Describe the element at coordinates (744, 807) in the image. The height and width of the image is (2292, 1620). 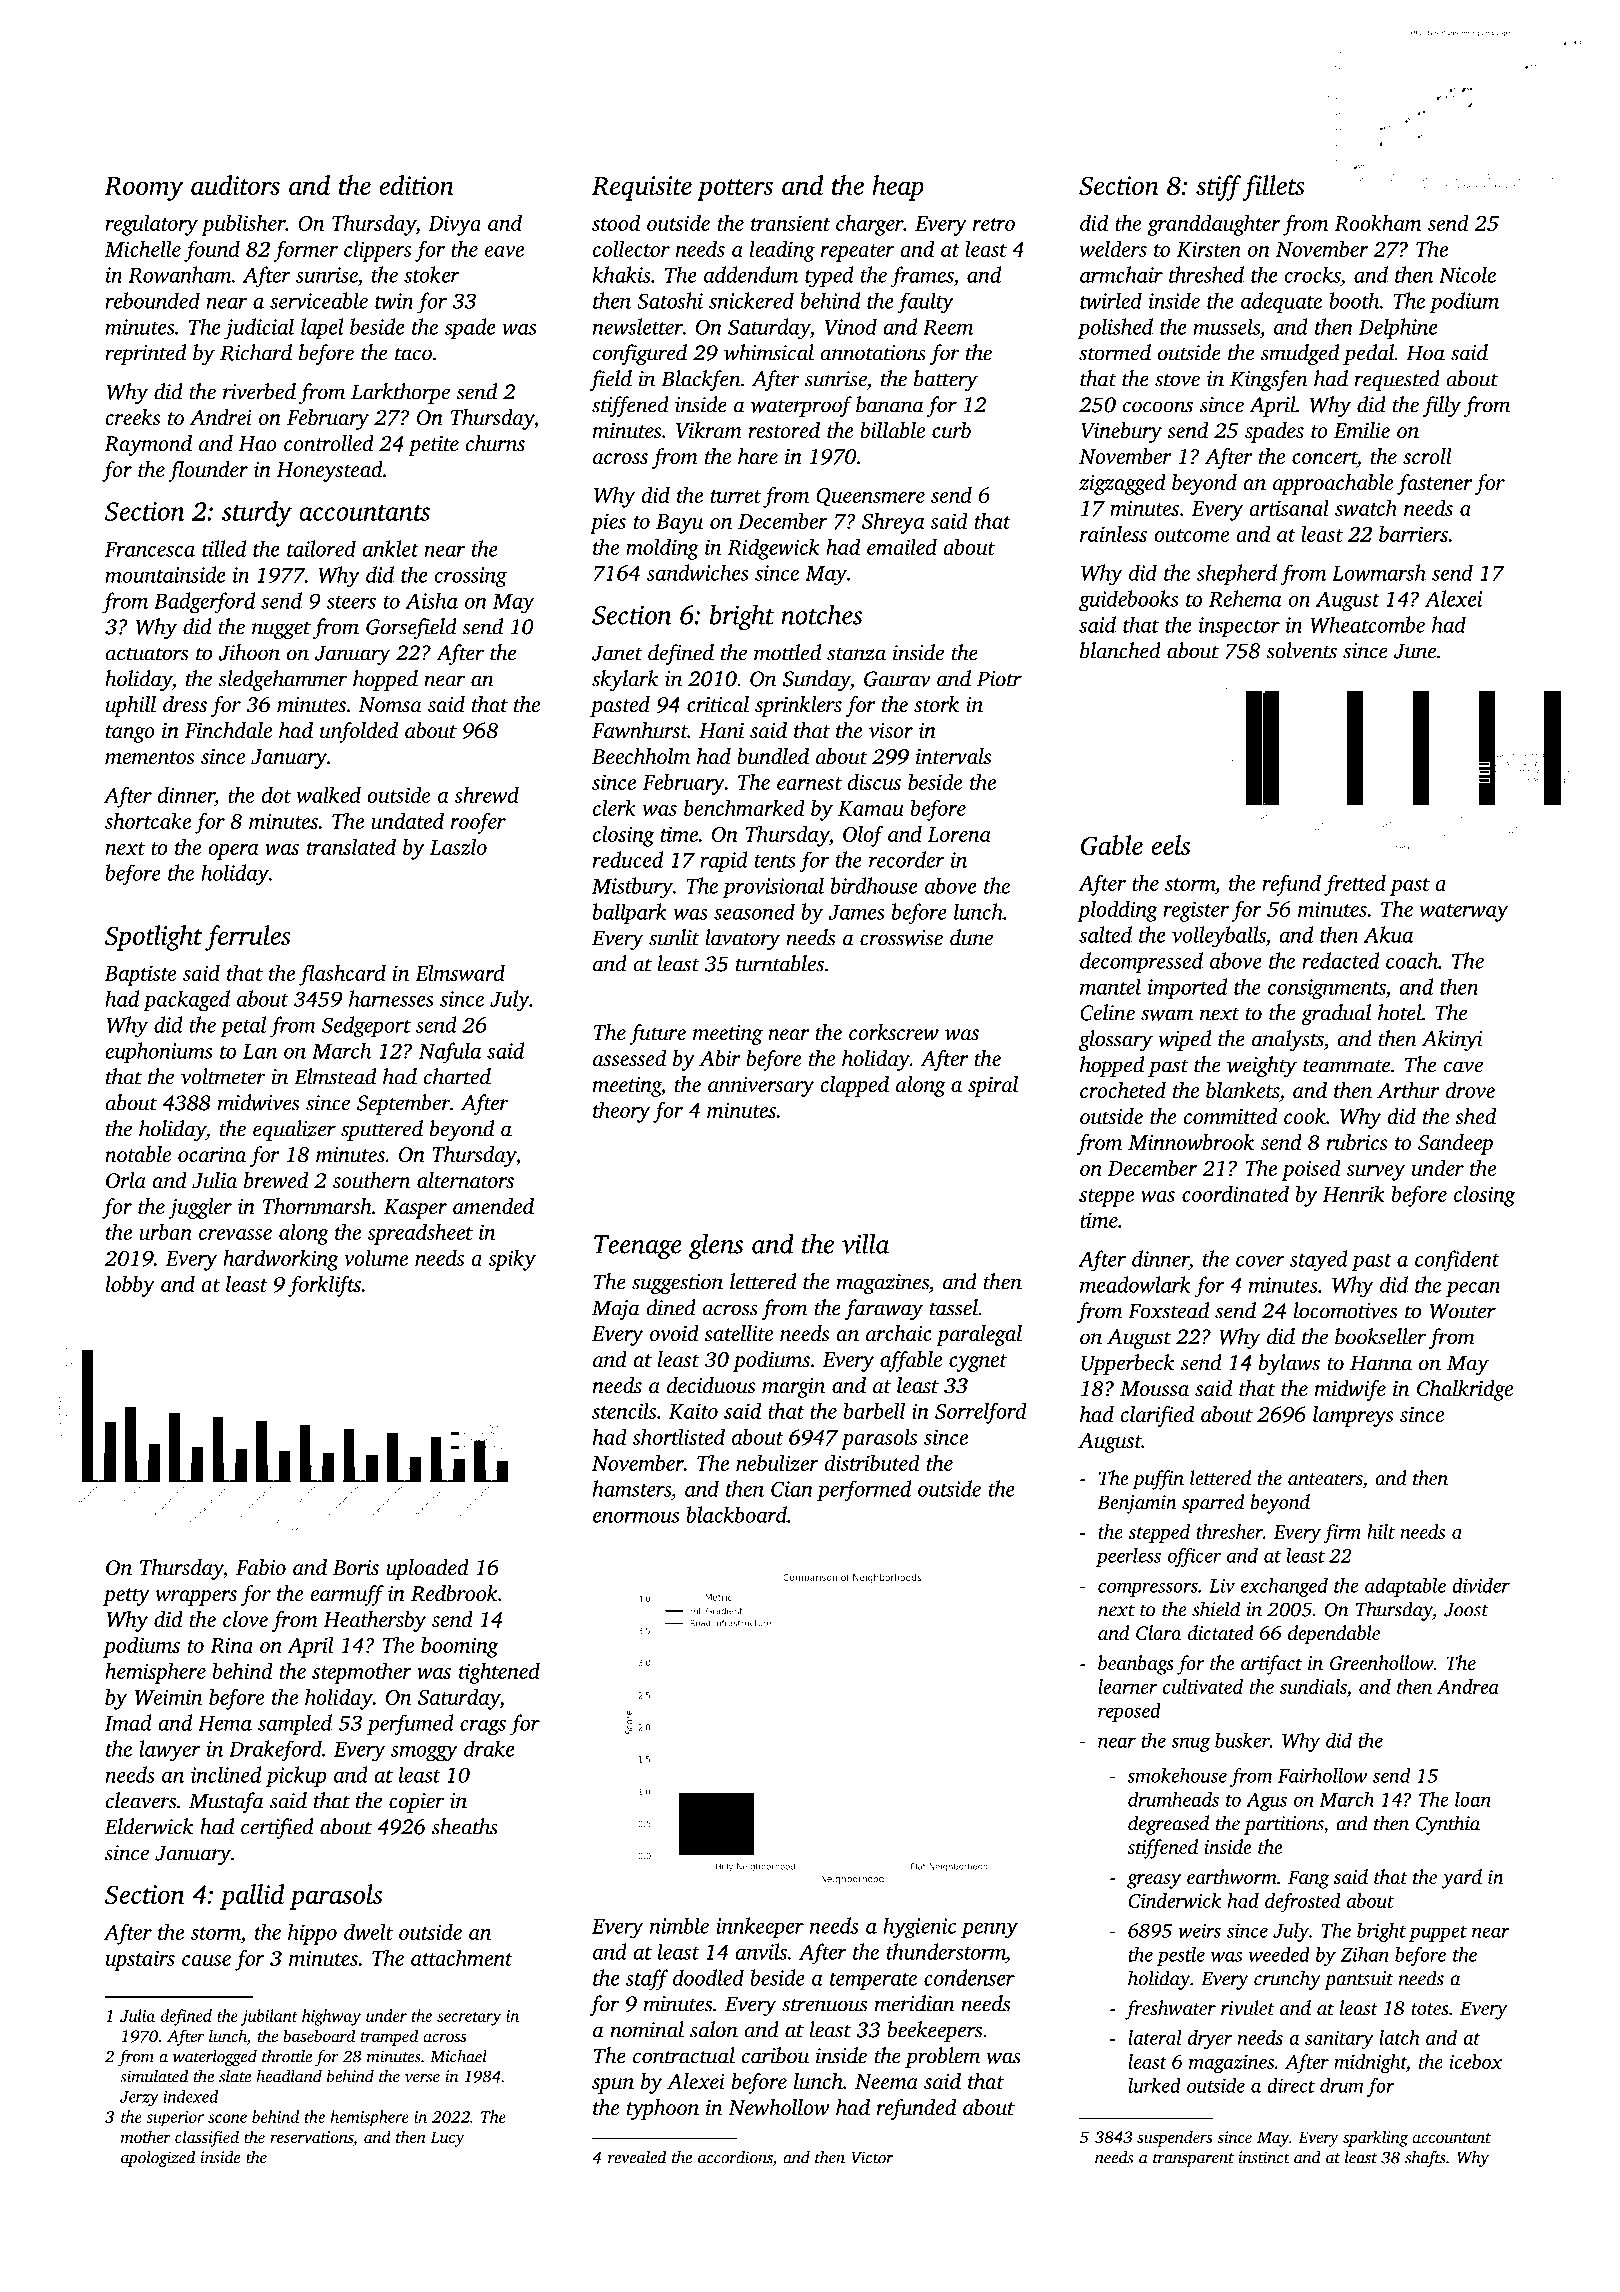
I see `benchmarked` at that location.
